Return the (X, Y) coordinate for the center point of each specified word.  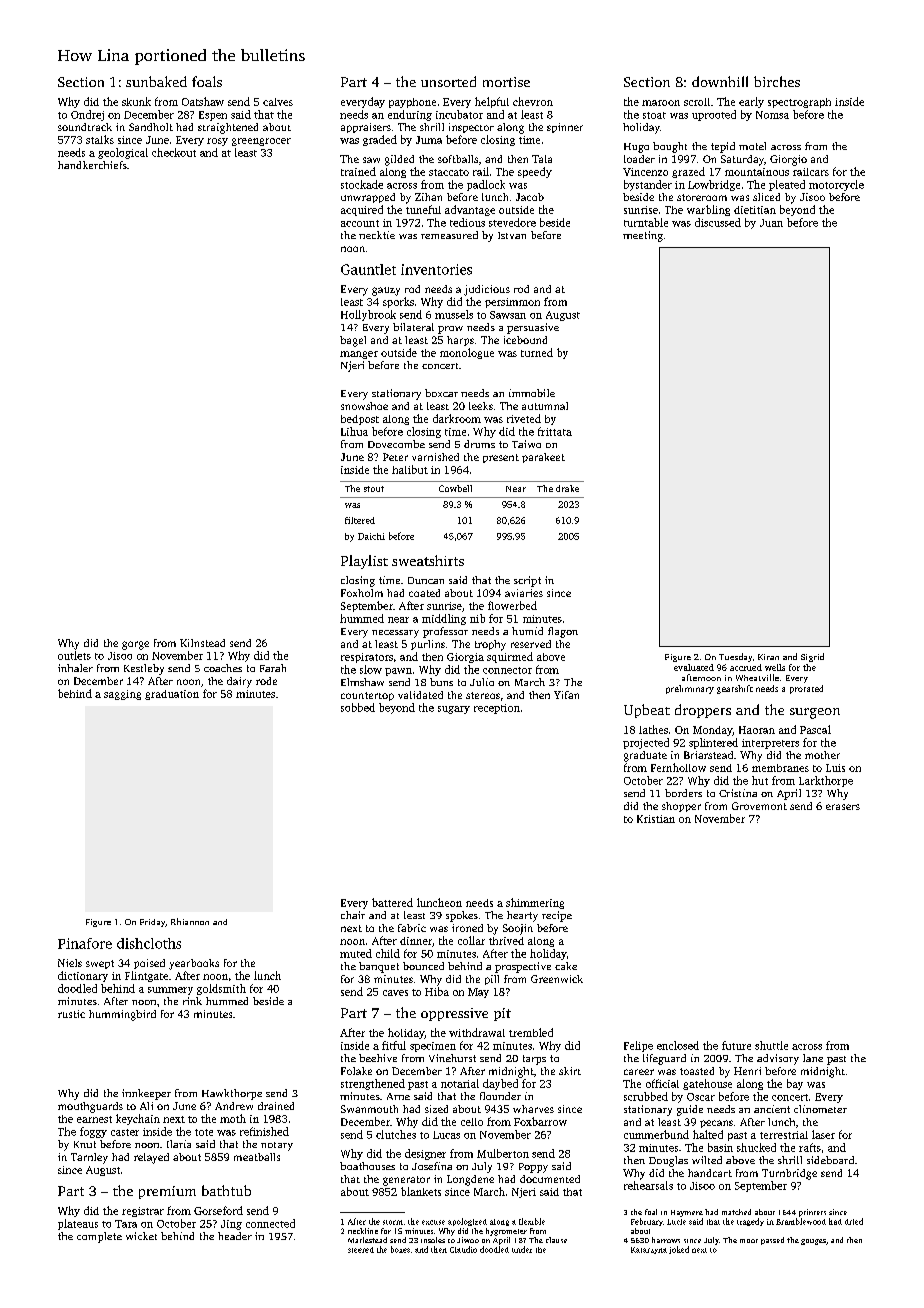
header (235, 1236)
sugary (454, 710)
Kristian (656, 819)
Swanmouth (369, 1109)
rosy (217, 142)
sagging (122, 695)
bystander (648, 185)
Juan (771, 223)
